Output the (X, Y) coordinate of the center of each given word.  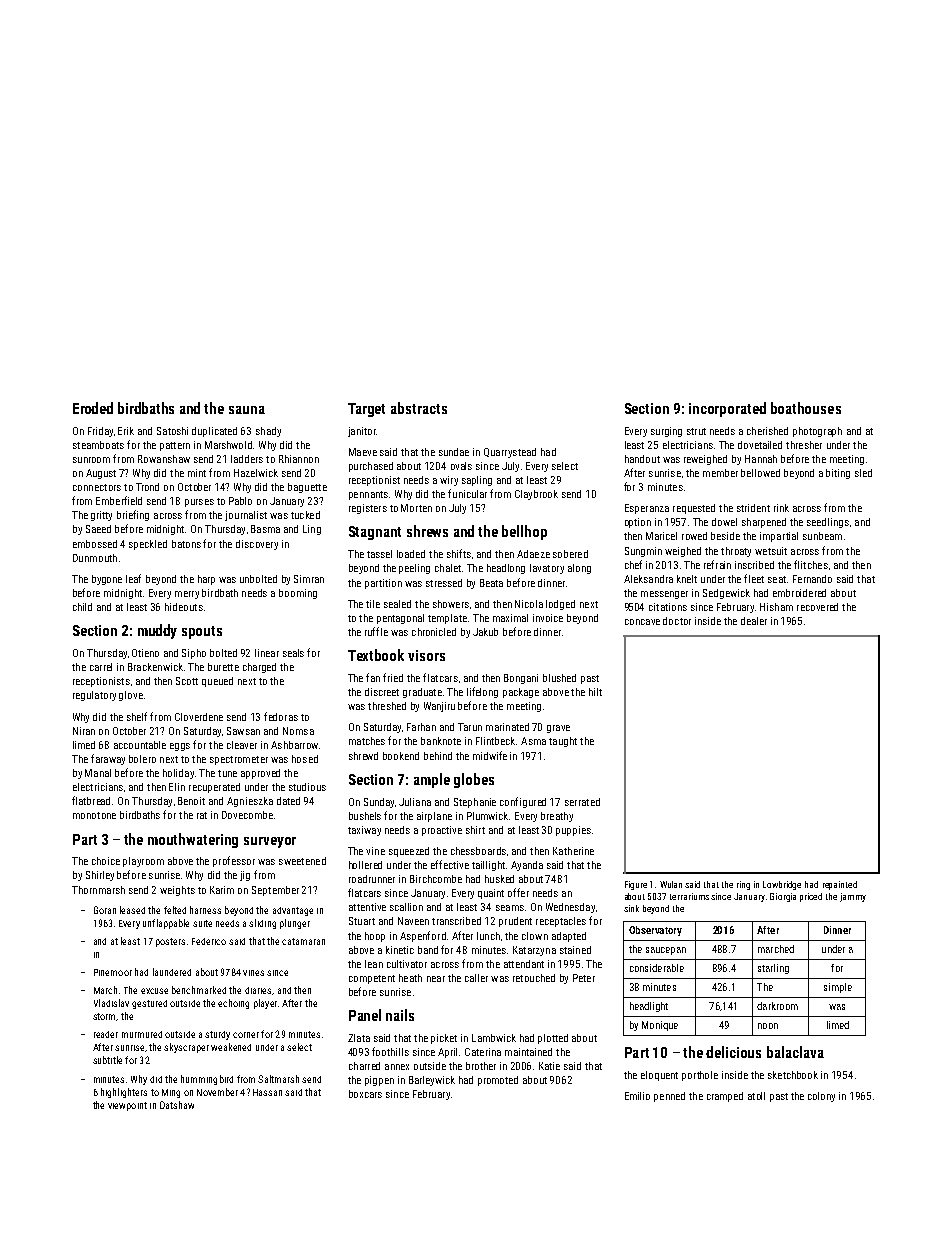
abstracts (419, 408)
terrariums (689, 896)
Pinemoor (113, 972)
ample (432, 780)
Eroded (93, 408)
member (720, 473)
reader (106, 1034)
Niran (84, 731)
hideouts (184, 607)
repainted (840, 885)
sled (863, 473)
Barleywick (432, 1081)
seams (510, 908)
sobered (570, 554)
